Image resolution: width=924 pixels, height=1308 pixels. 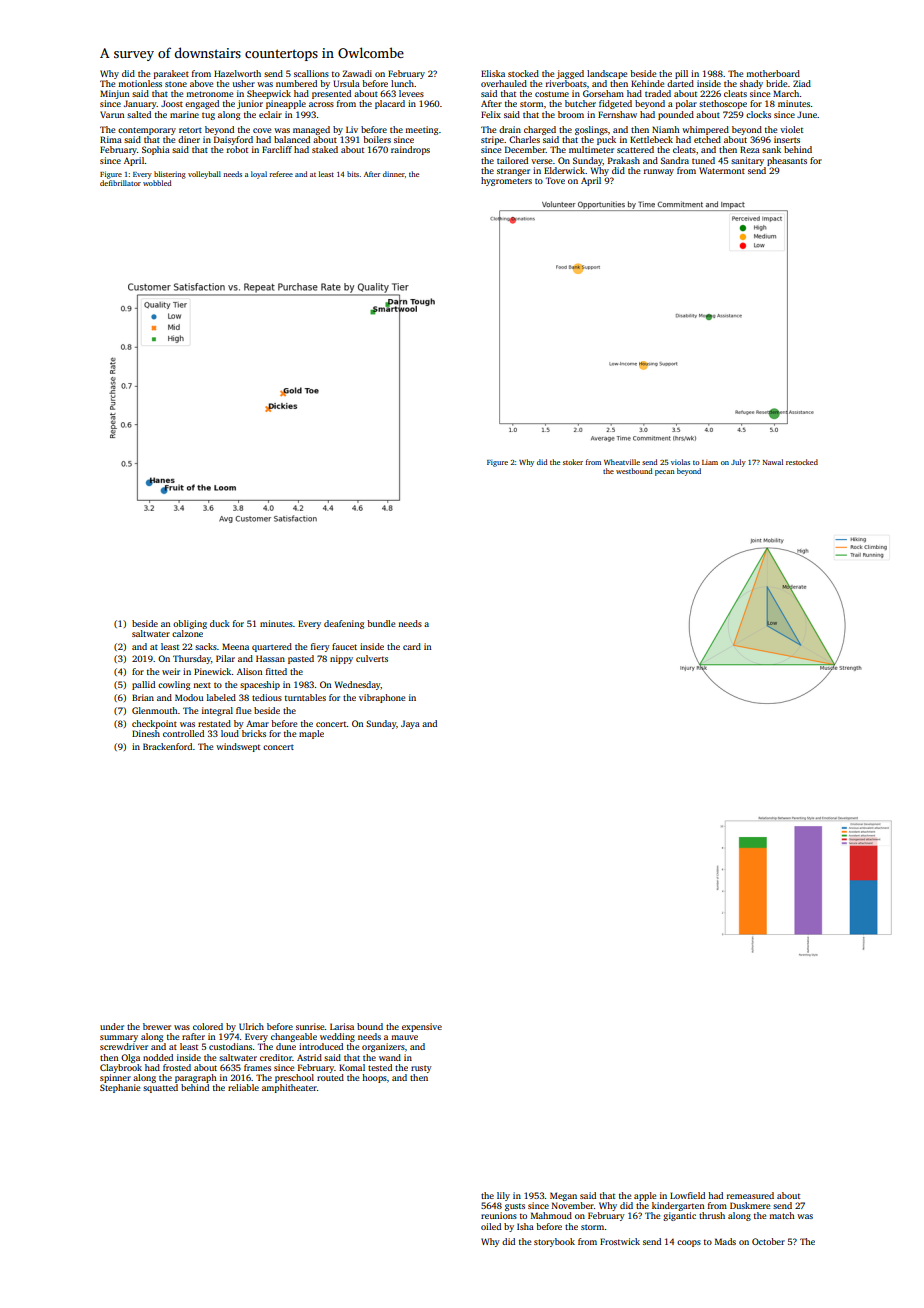 I want to click on bundle, so click(x=381, y=623).
